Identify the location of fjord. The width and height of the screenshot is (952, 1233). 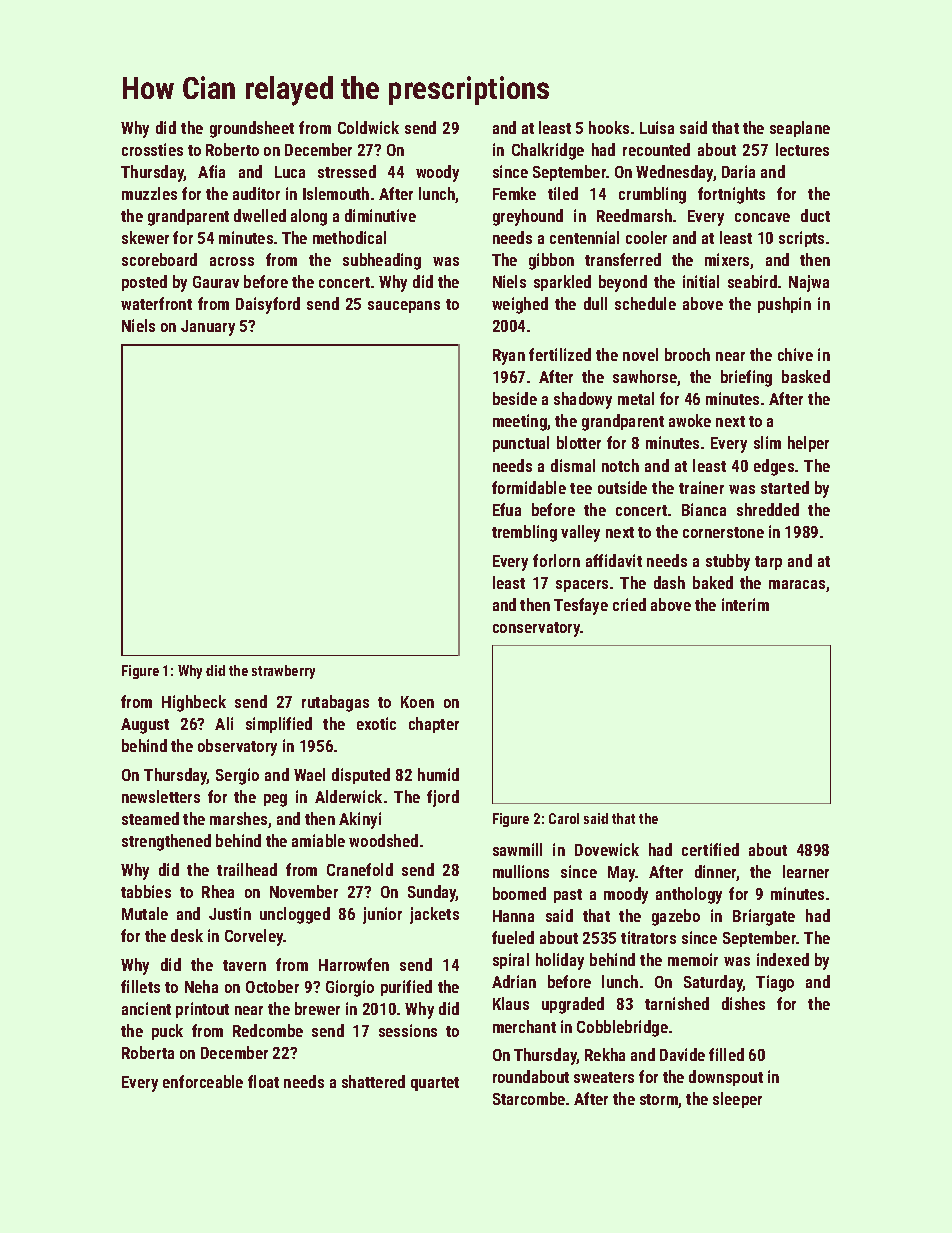
(443, 798).
